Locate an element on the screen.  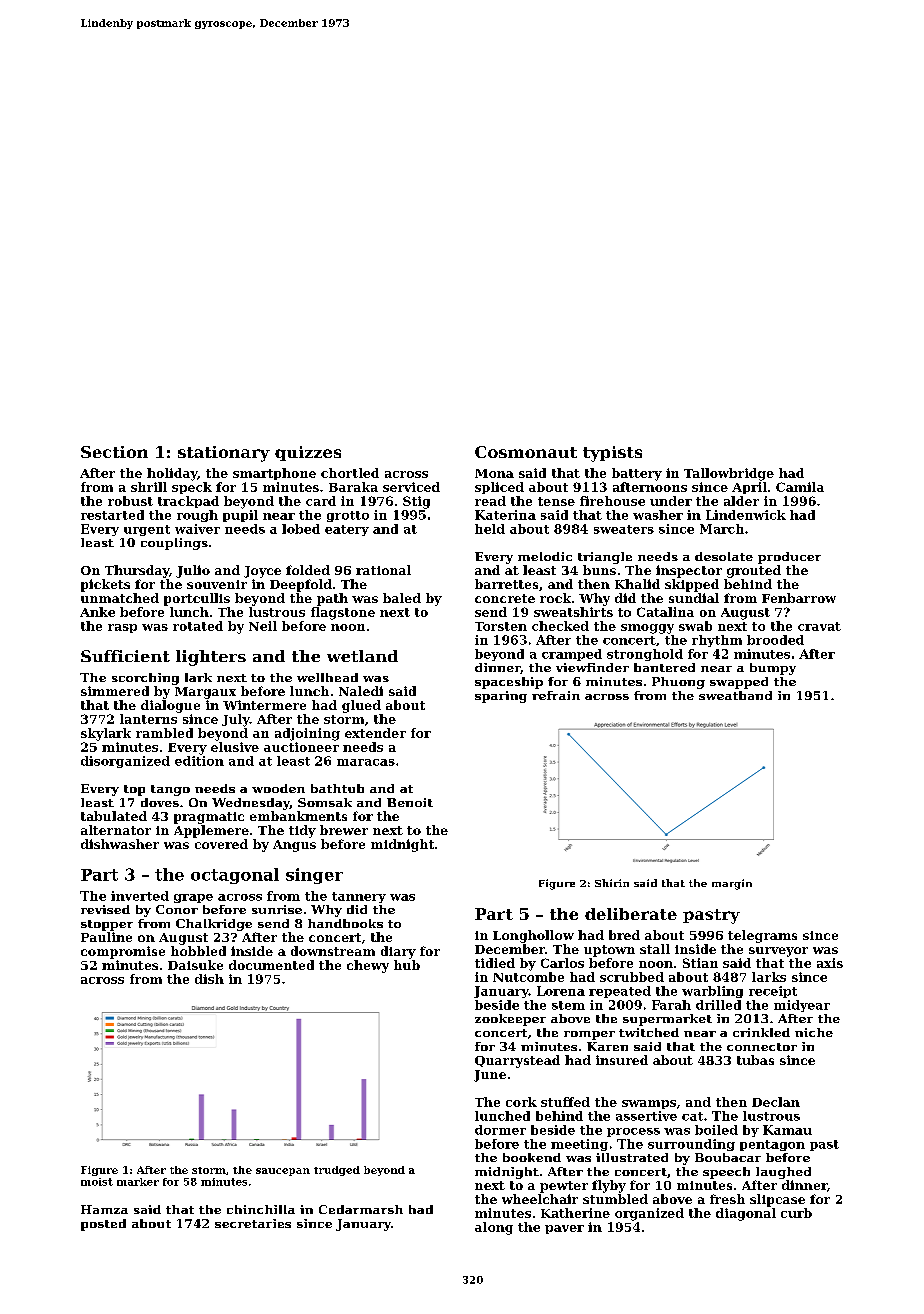
saucepan is located at coordinates (283, 1172).
